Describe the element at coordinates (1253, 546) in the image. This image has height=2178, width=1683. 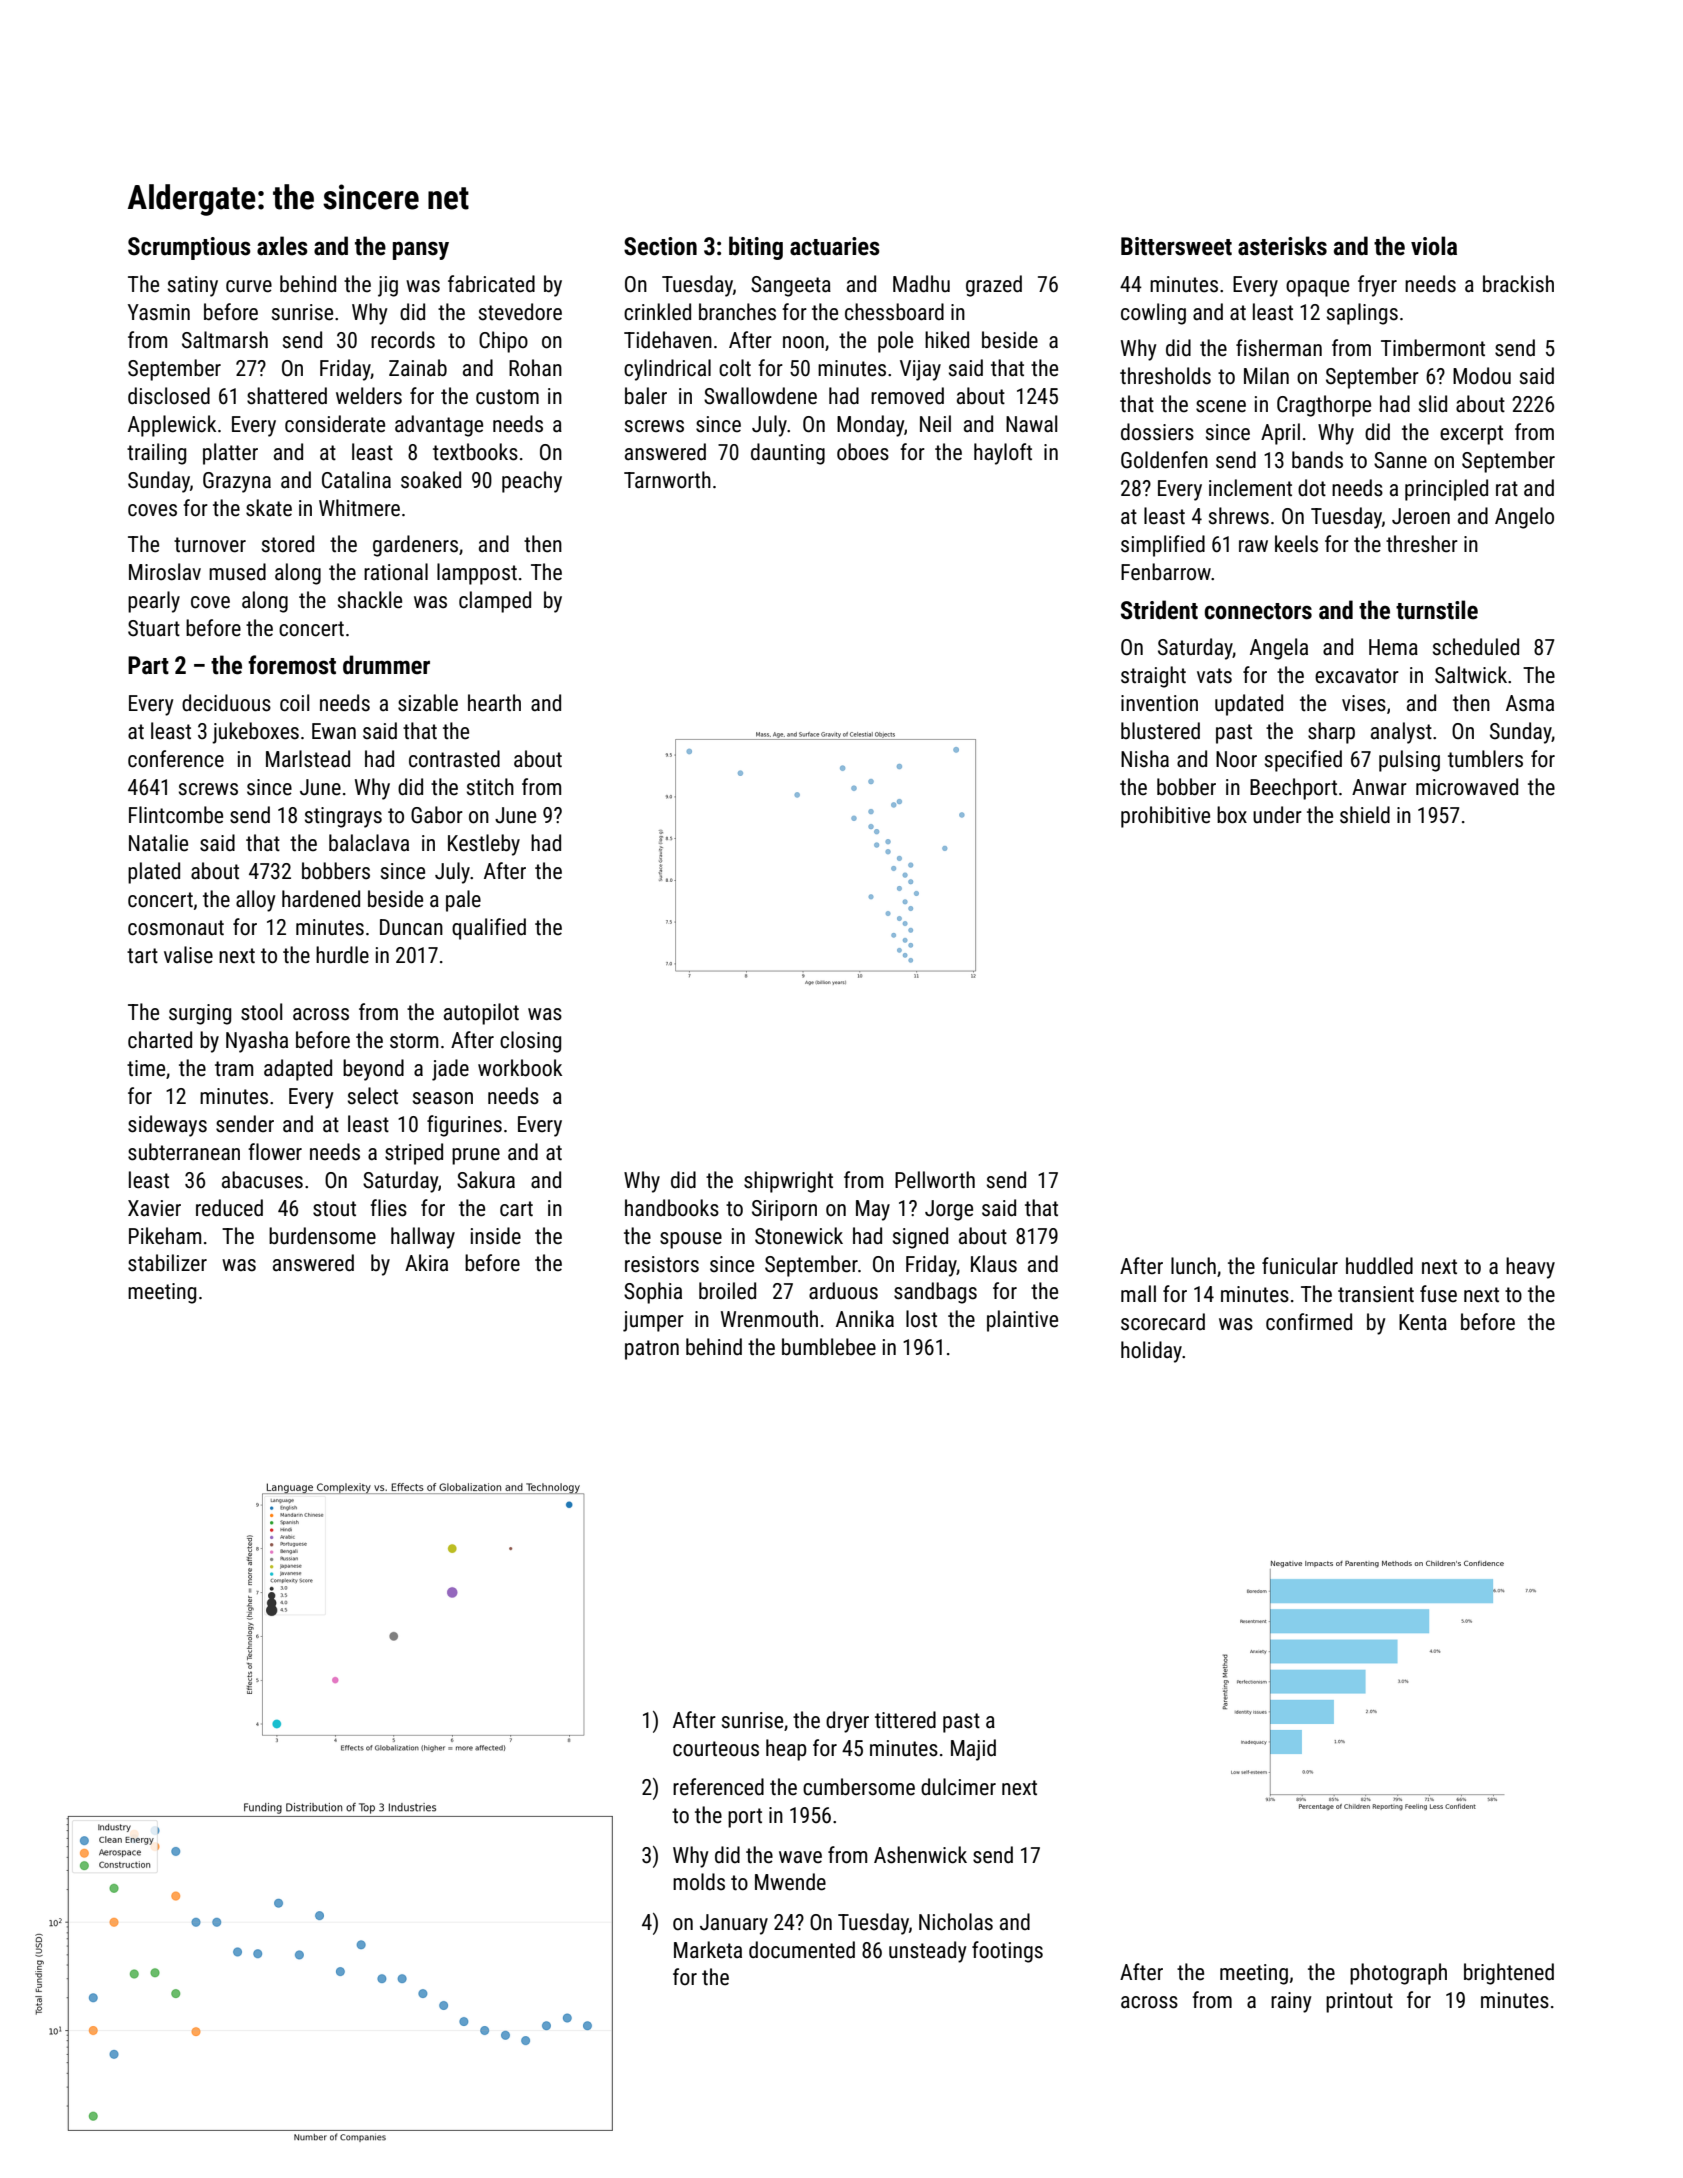
I see `raw` at that location.
